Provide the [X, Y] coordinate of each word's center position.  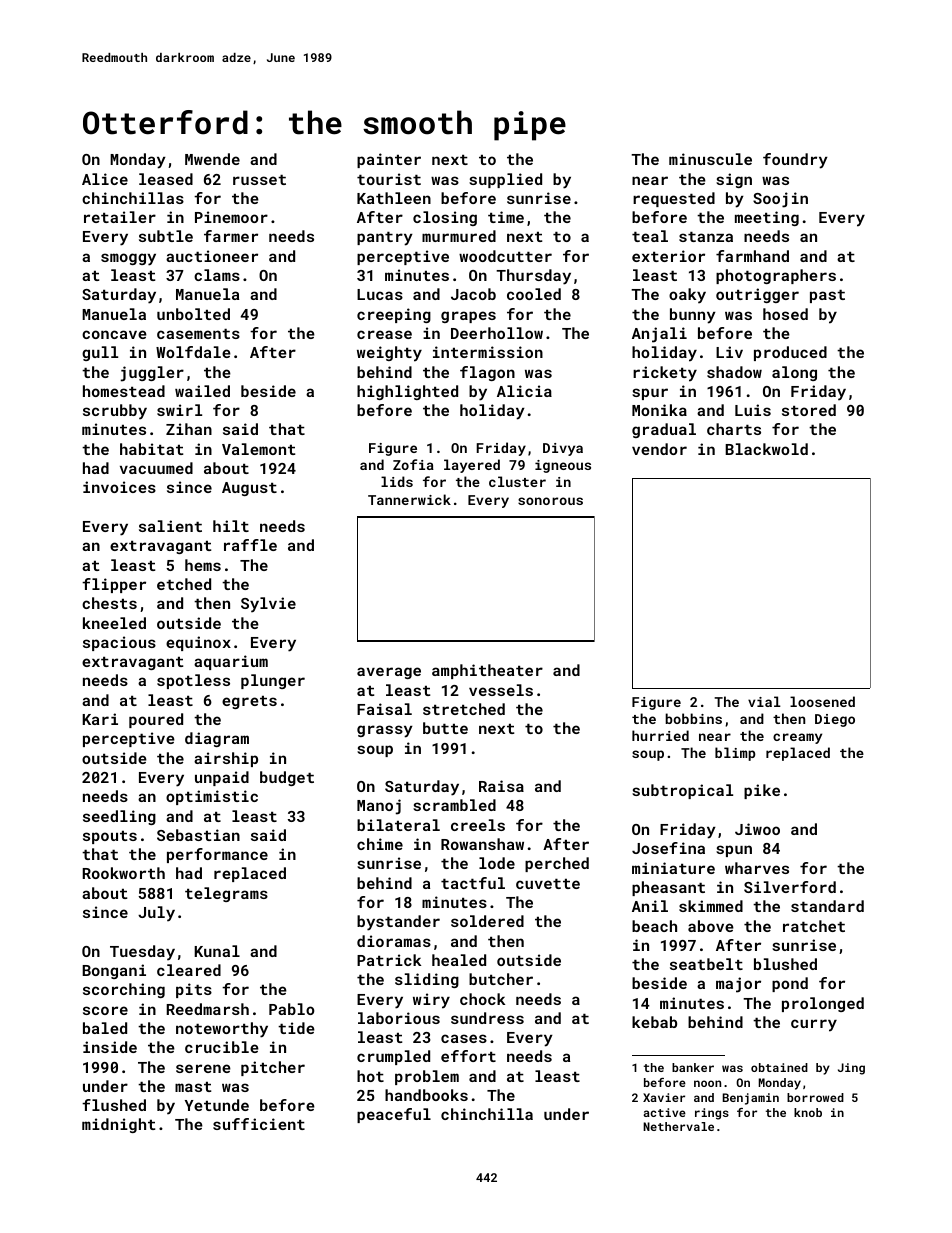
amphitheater [487, 671]
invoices [119, 487]
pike [762, 791]
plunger [273, 681]
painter [389, 160]
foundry [795, 161]
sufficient [259, 1124]
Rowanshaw [482, 844]
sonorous [550, 501]
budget [287, 778]
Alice [105, 179]
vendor [659, 449]
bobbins [693, 718]
